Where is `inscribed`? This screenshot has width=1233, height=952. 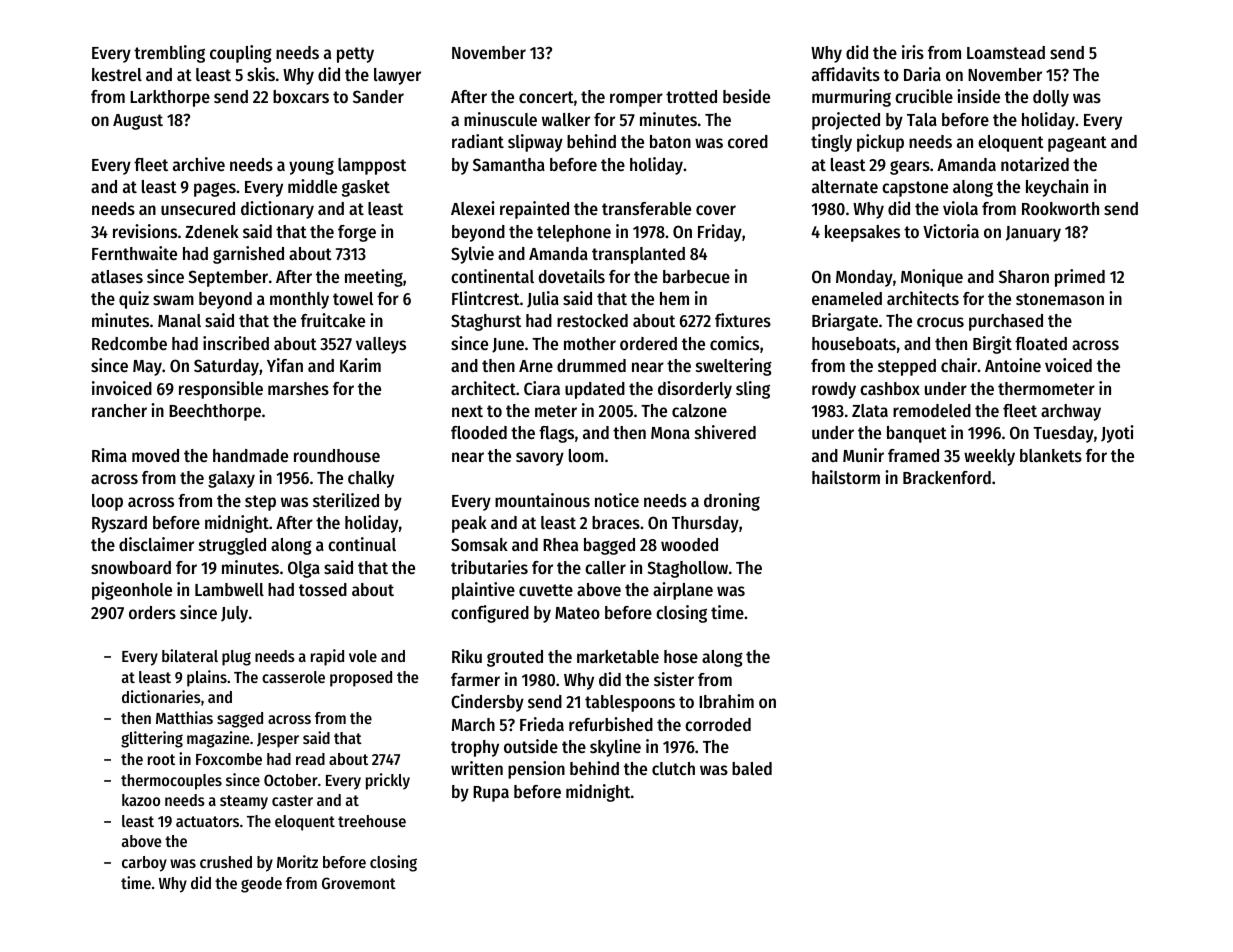
inscribed is located at coordinates (236, 343).
